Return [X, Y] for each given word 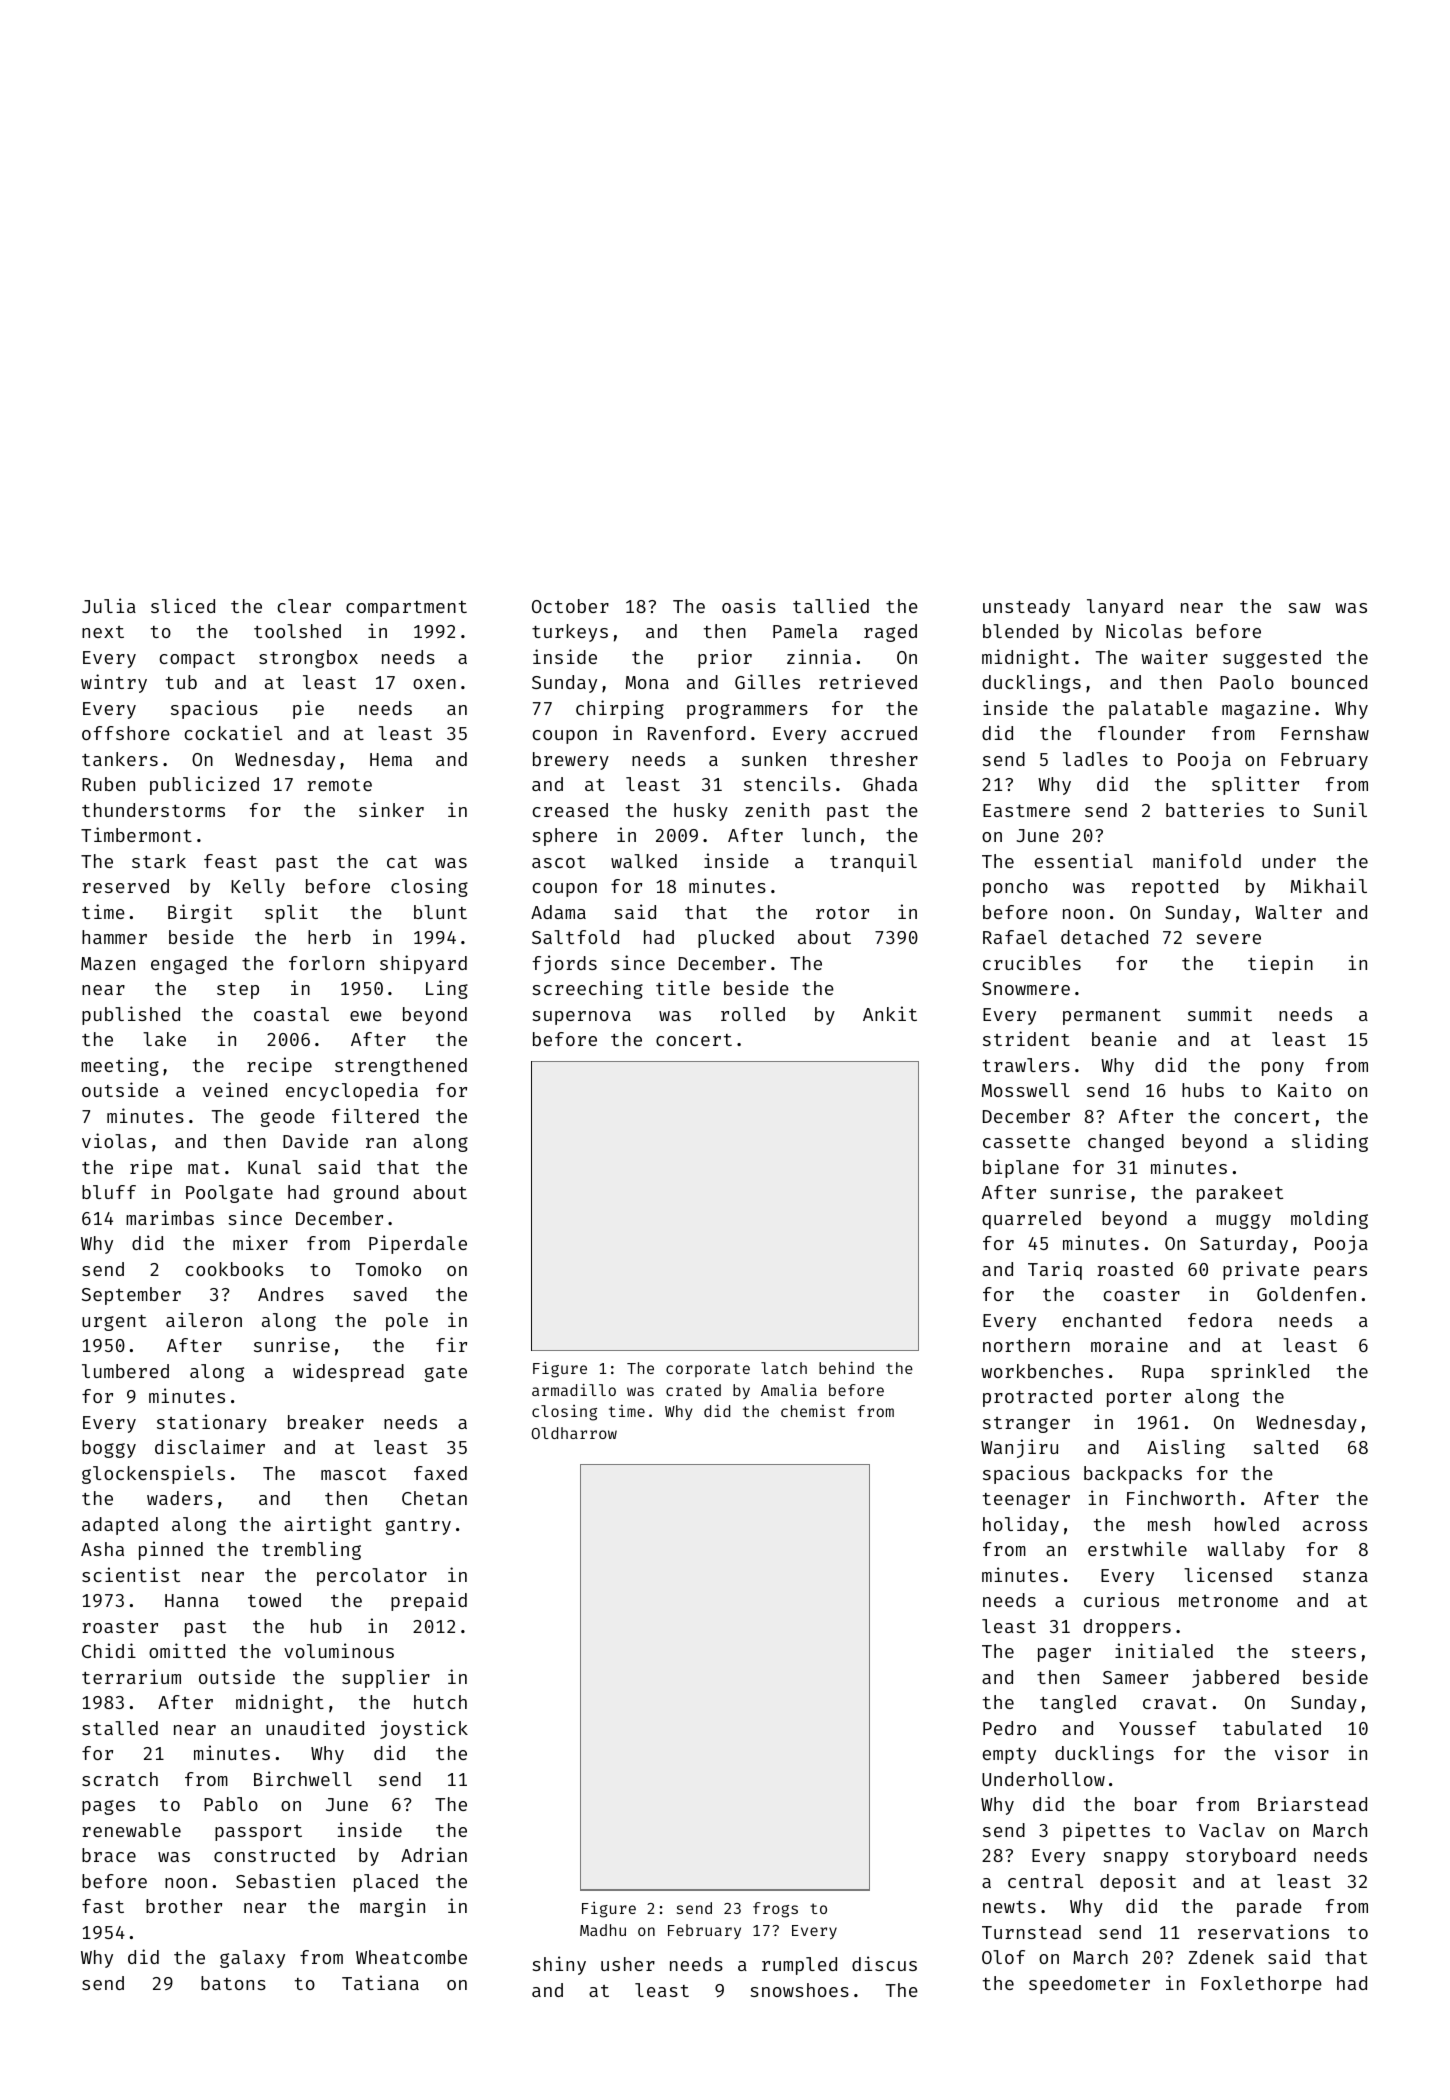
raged [890, 633]
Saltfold [575, 937]
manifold [1197, 860]
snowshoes [799, 1990]
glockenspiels [153, 1474]
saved [380, 1294]
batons [233, 1983]
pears [1340, 1273]
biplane [1021, 1168]
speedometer [1089, 1985]
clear [304, 606]
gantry [418, 1527]
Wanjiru [1019, 1448]
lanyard [1125, 608]
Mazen [108, 963]
